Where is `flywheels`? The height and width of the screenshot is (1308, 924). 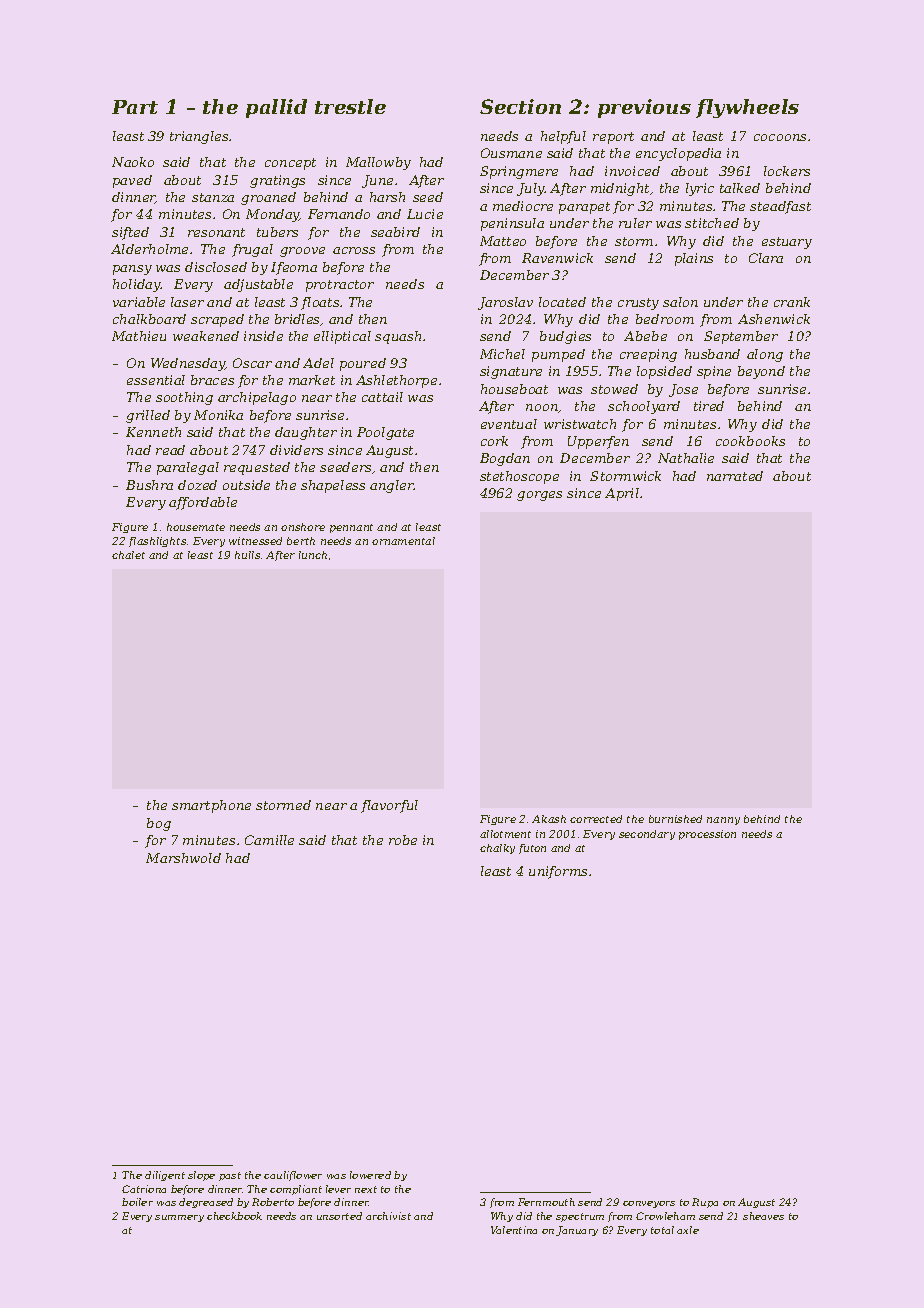 flywheels is located at coordinates (747, 108).
